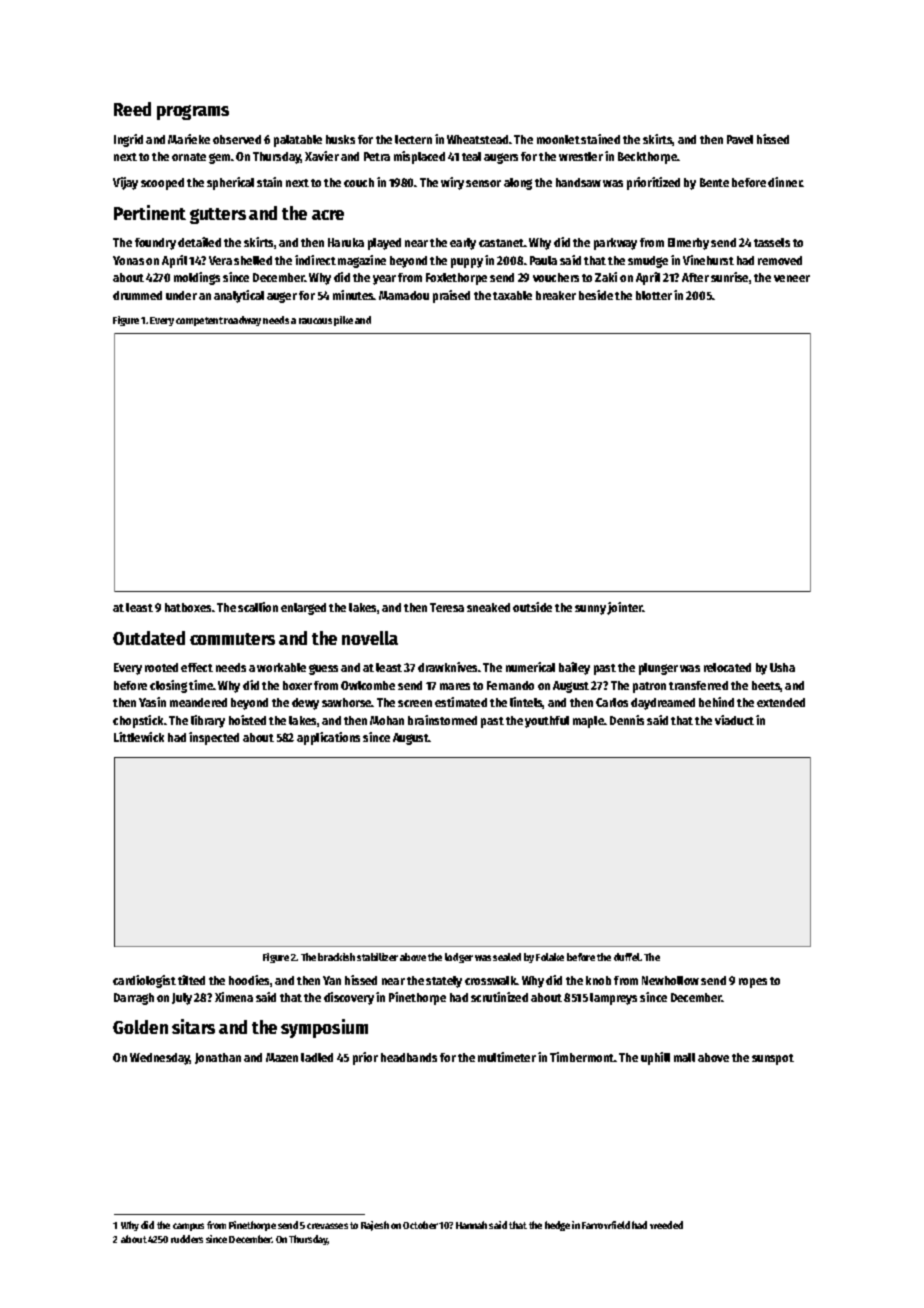 The image size is (924, 1308). What do you see at coordinates (188, 607) in the image?
I see `hatboxes` at bounding box center [188, 607].
